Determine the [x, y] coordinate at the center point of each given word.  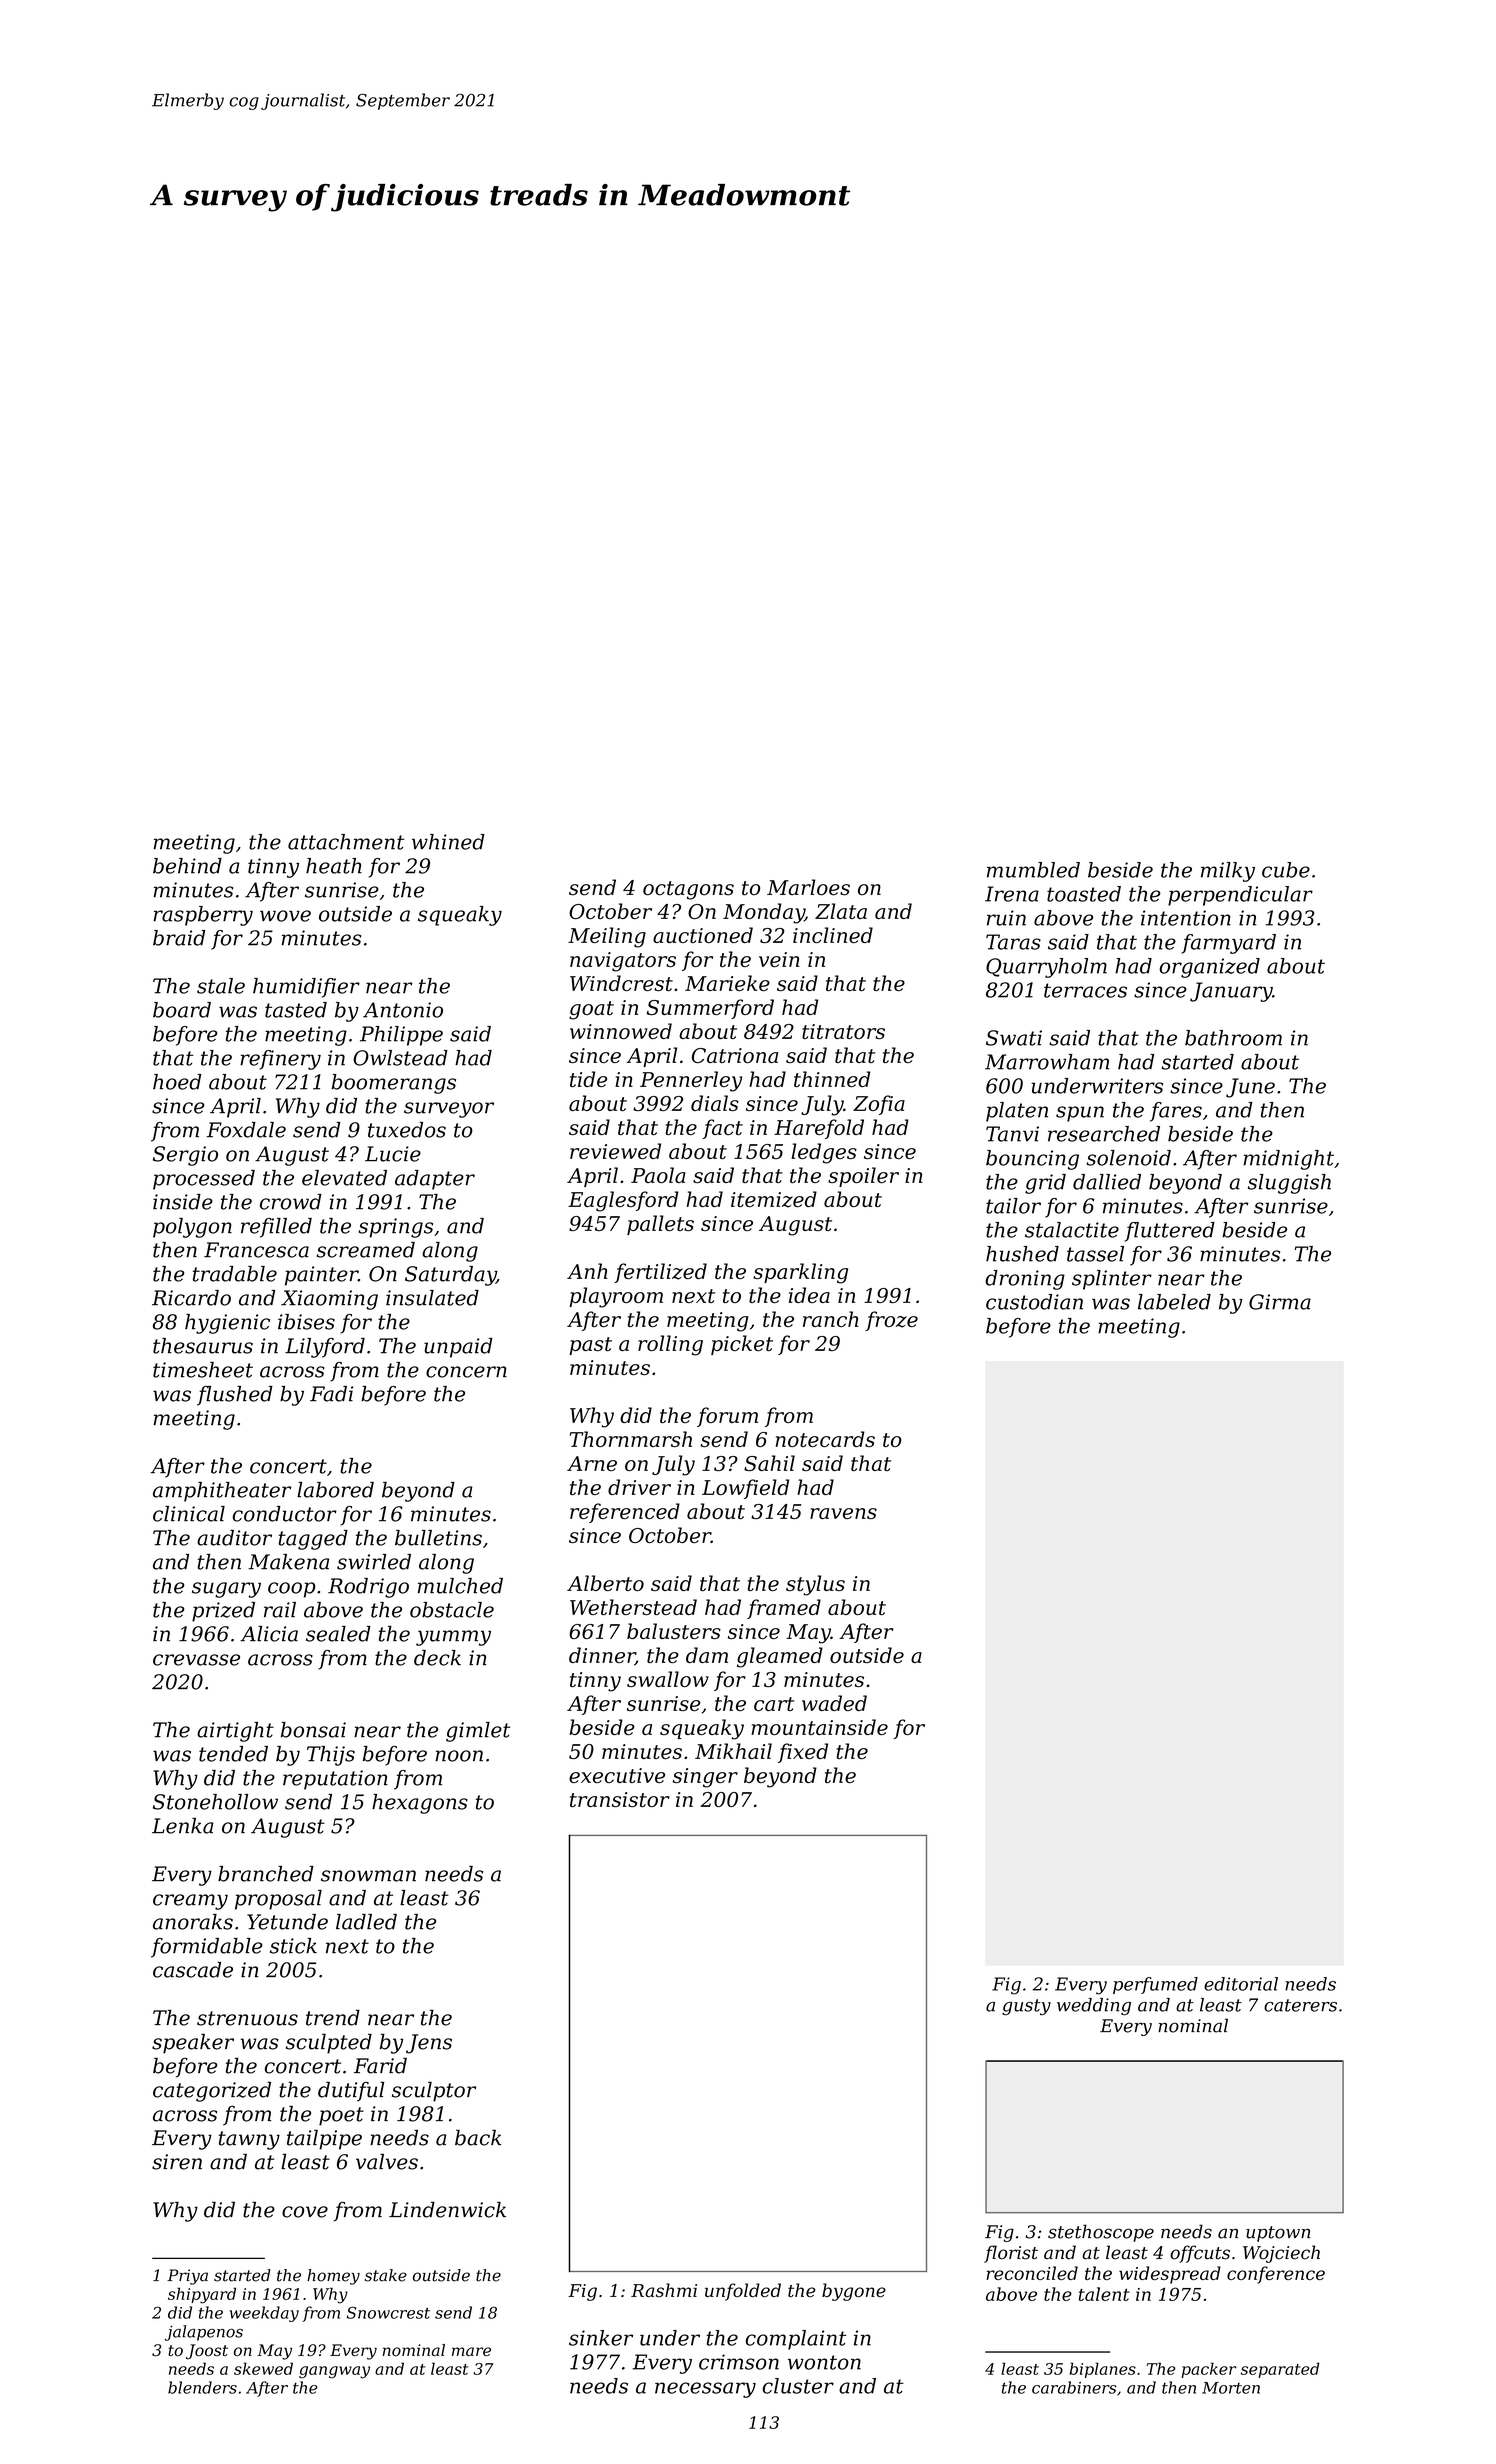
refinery [280, 1060]
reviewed [615, 1151]
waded [834, 1703]
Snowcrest [388, 2312]
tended [233, 1754]
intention [1186, 918]
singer [705, 1778]
